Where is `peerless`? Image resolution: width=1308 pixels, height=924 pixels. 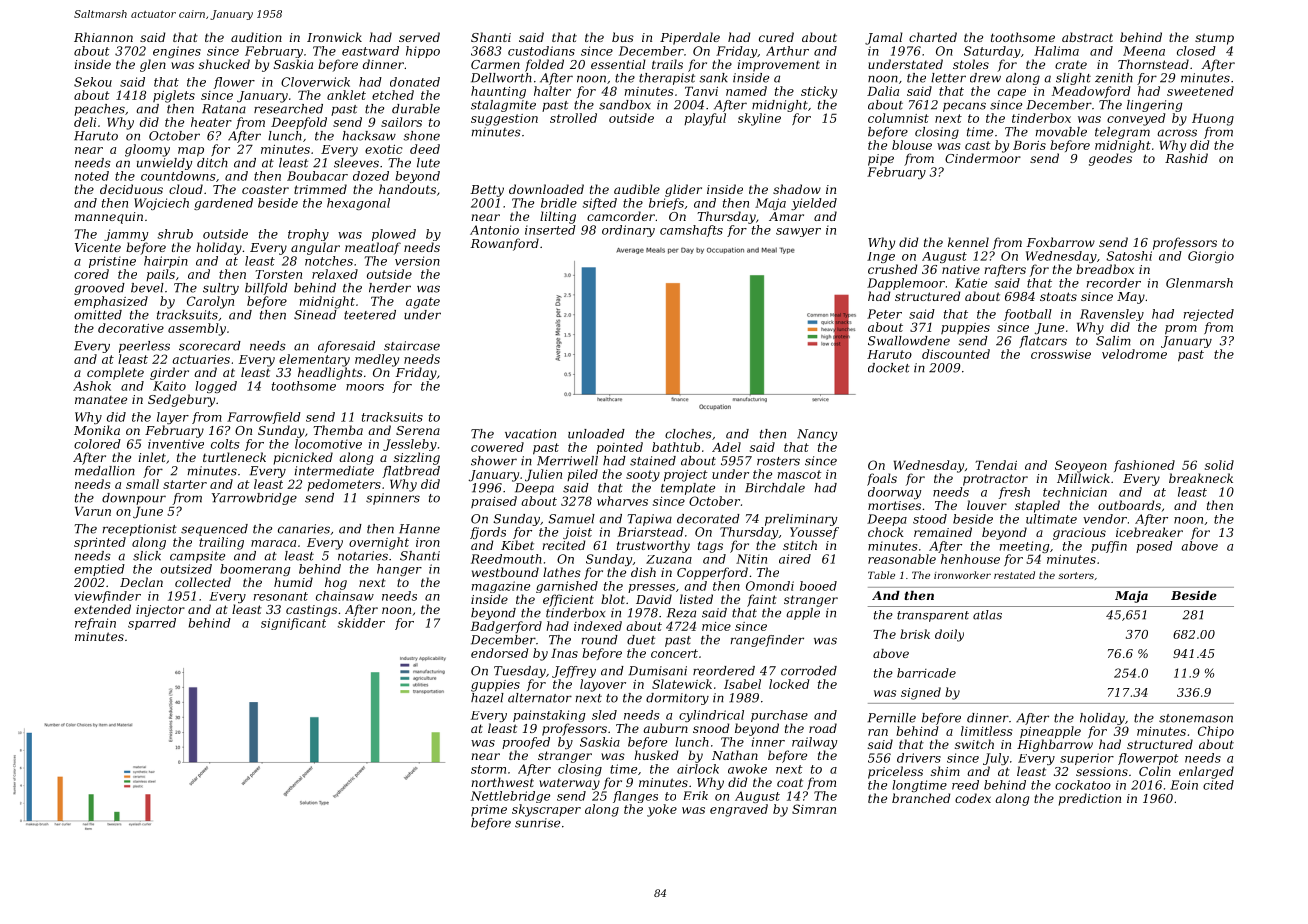
peerless is located at coordinates (144, 347).
